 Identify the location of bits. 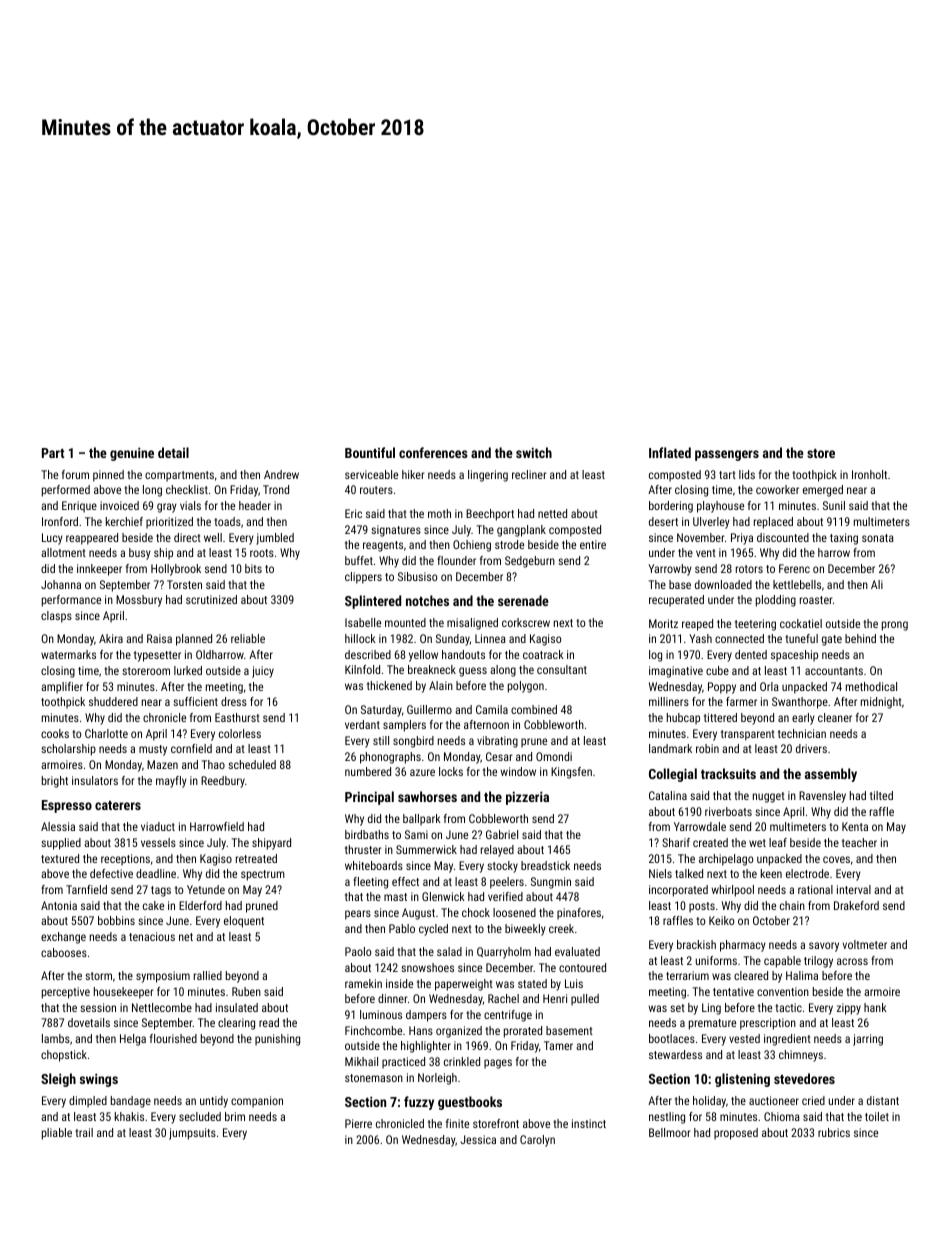
(253, 568).
